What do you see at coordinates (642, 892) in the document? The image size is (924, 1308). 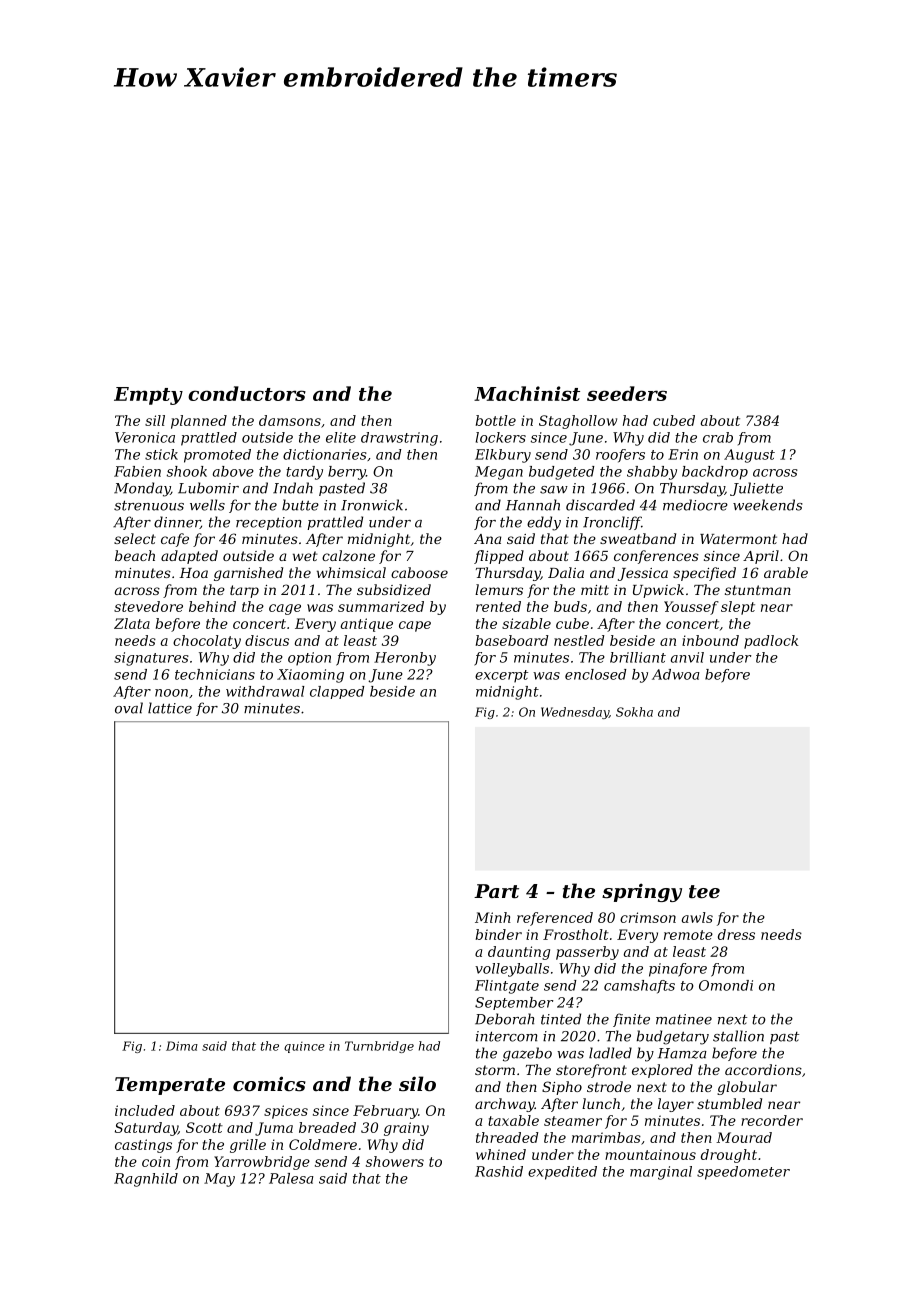 I see `springy` at bounding box center [642, 892].
